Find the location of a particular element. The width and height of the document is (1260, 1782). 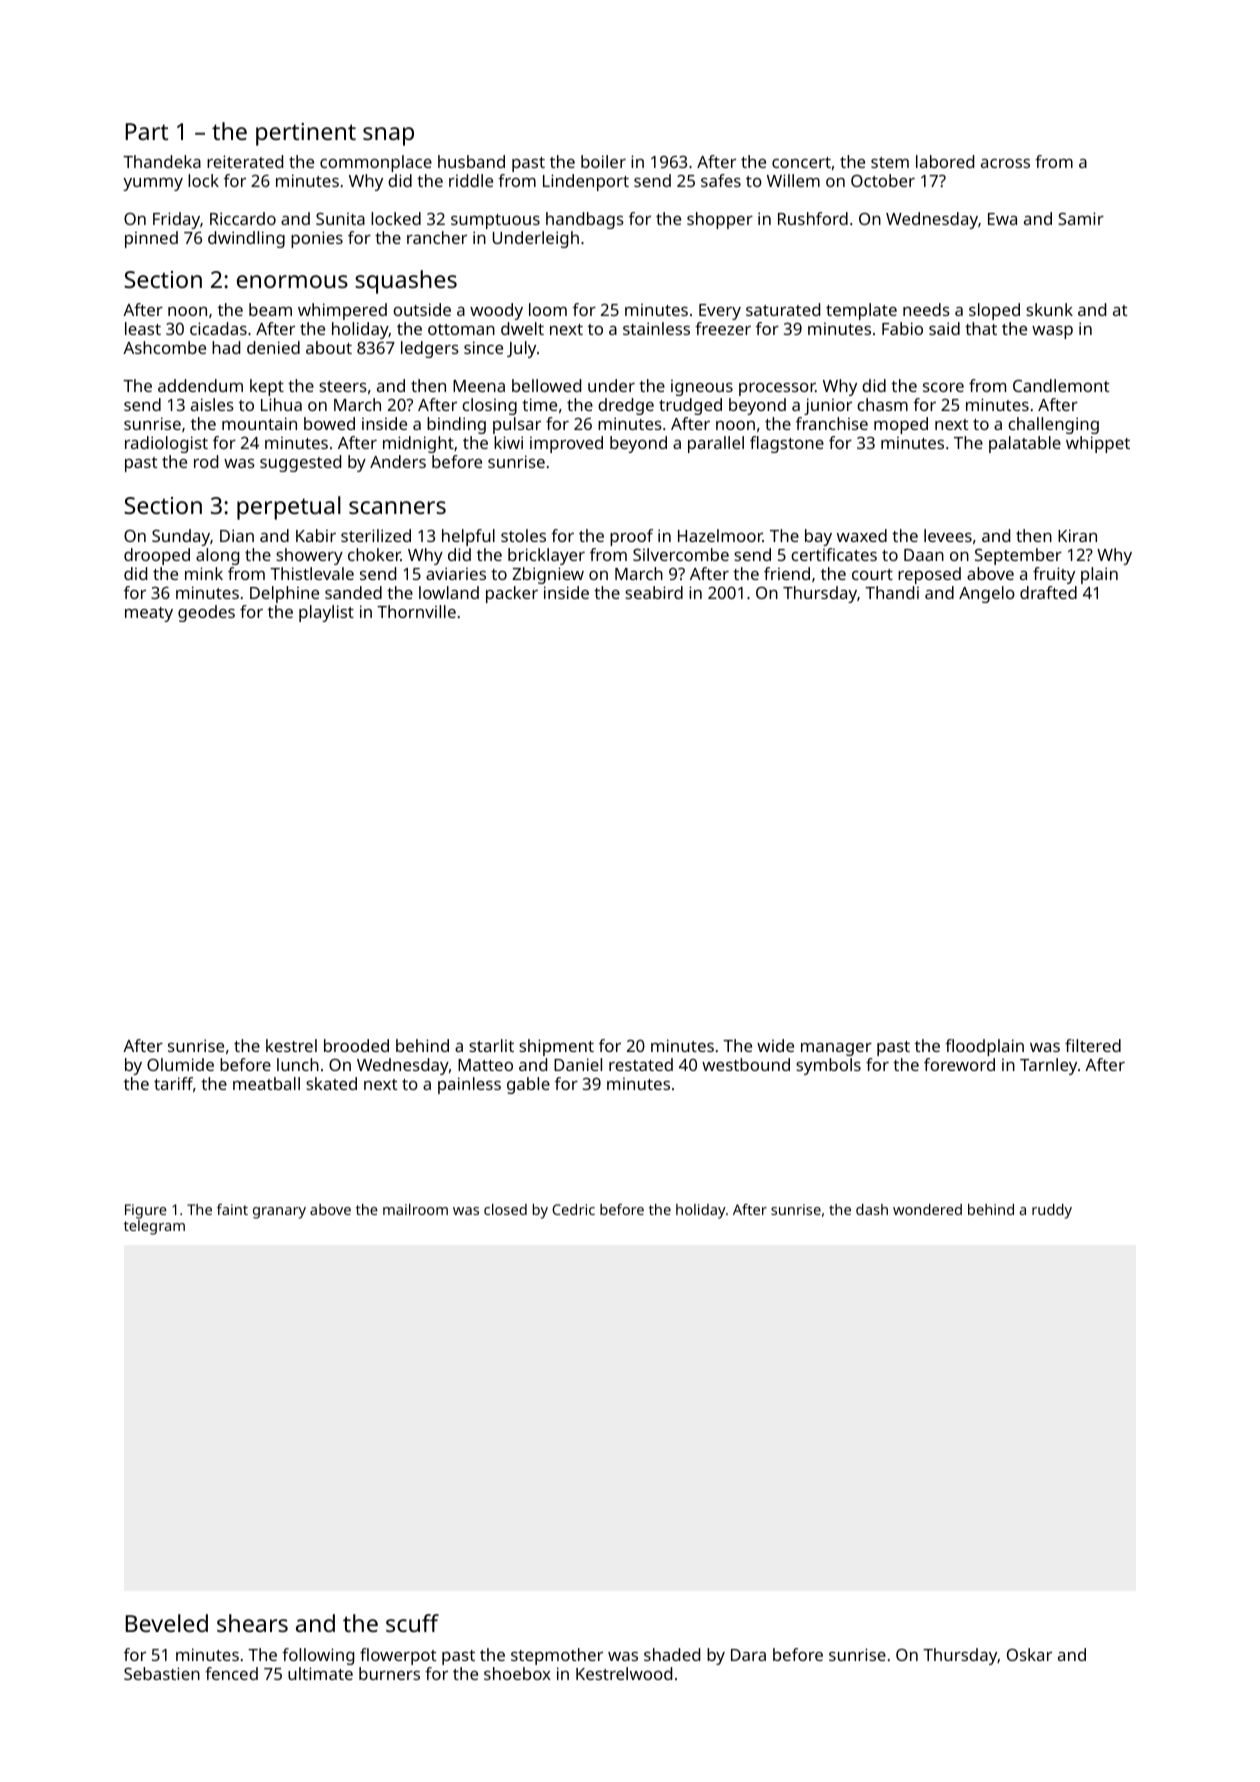

foreword is located at coordinates (959, 1064).
